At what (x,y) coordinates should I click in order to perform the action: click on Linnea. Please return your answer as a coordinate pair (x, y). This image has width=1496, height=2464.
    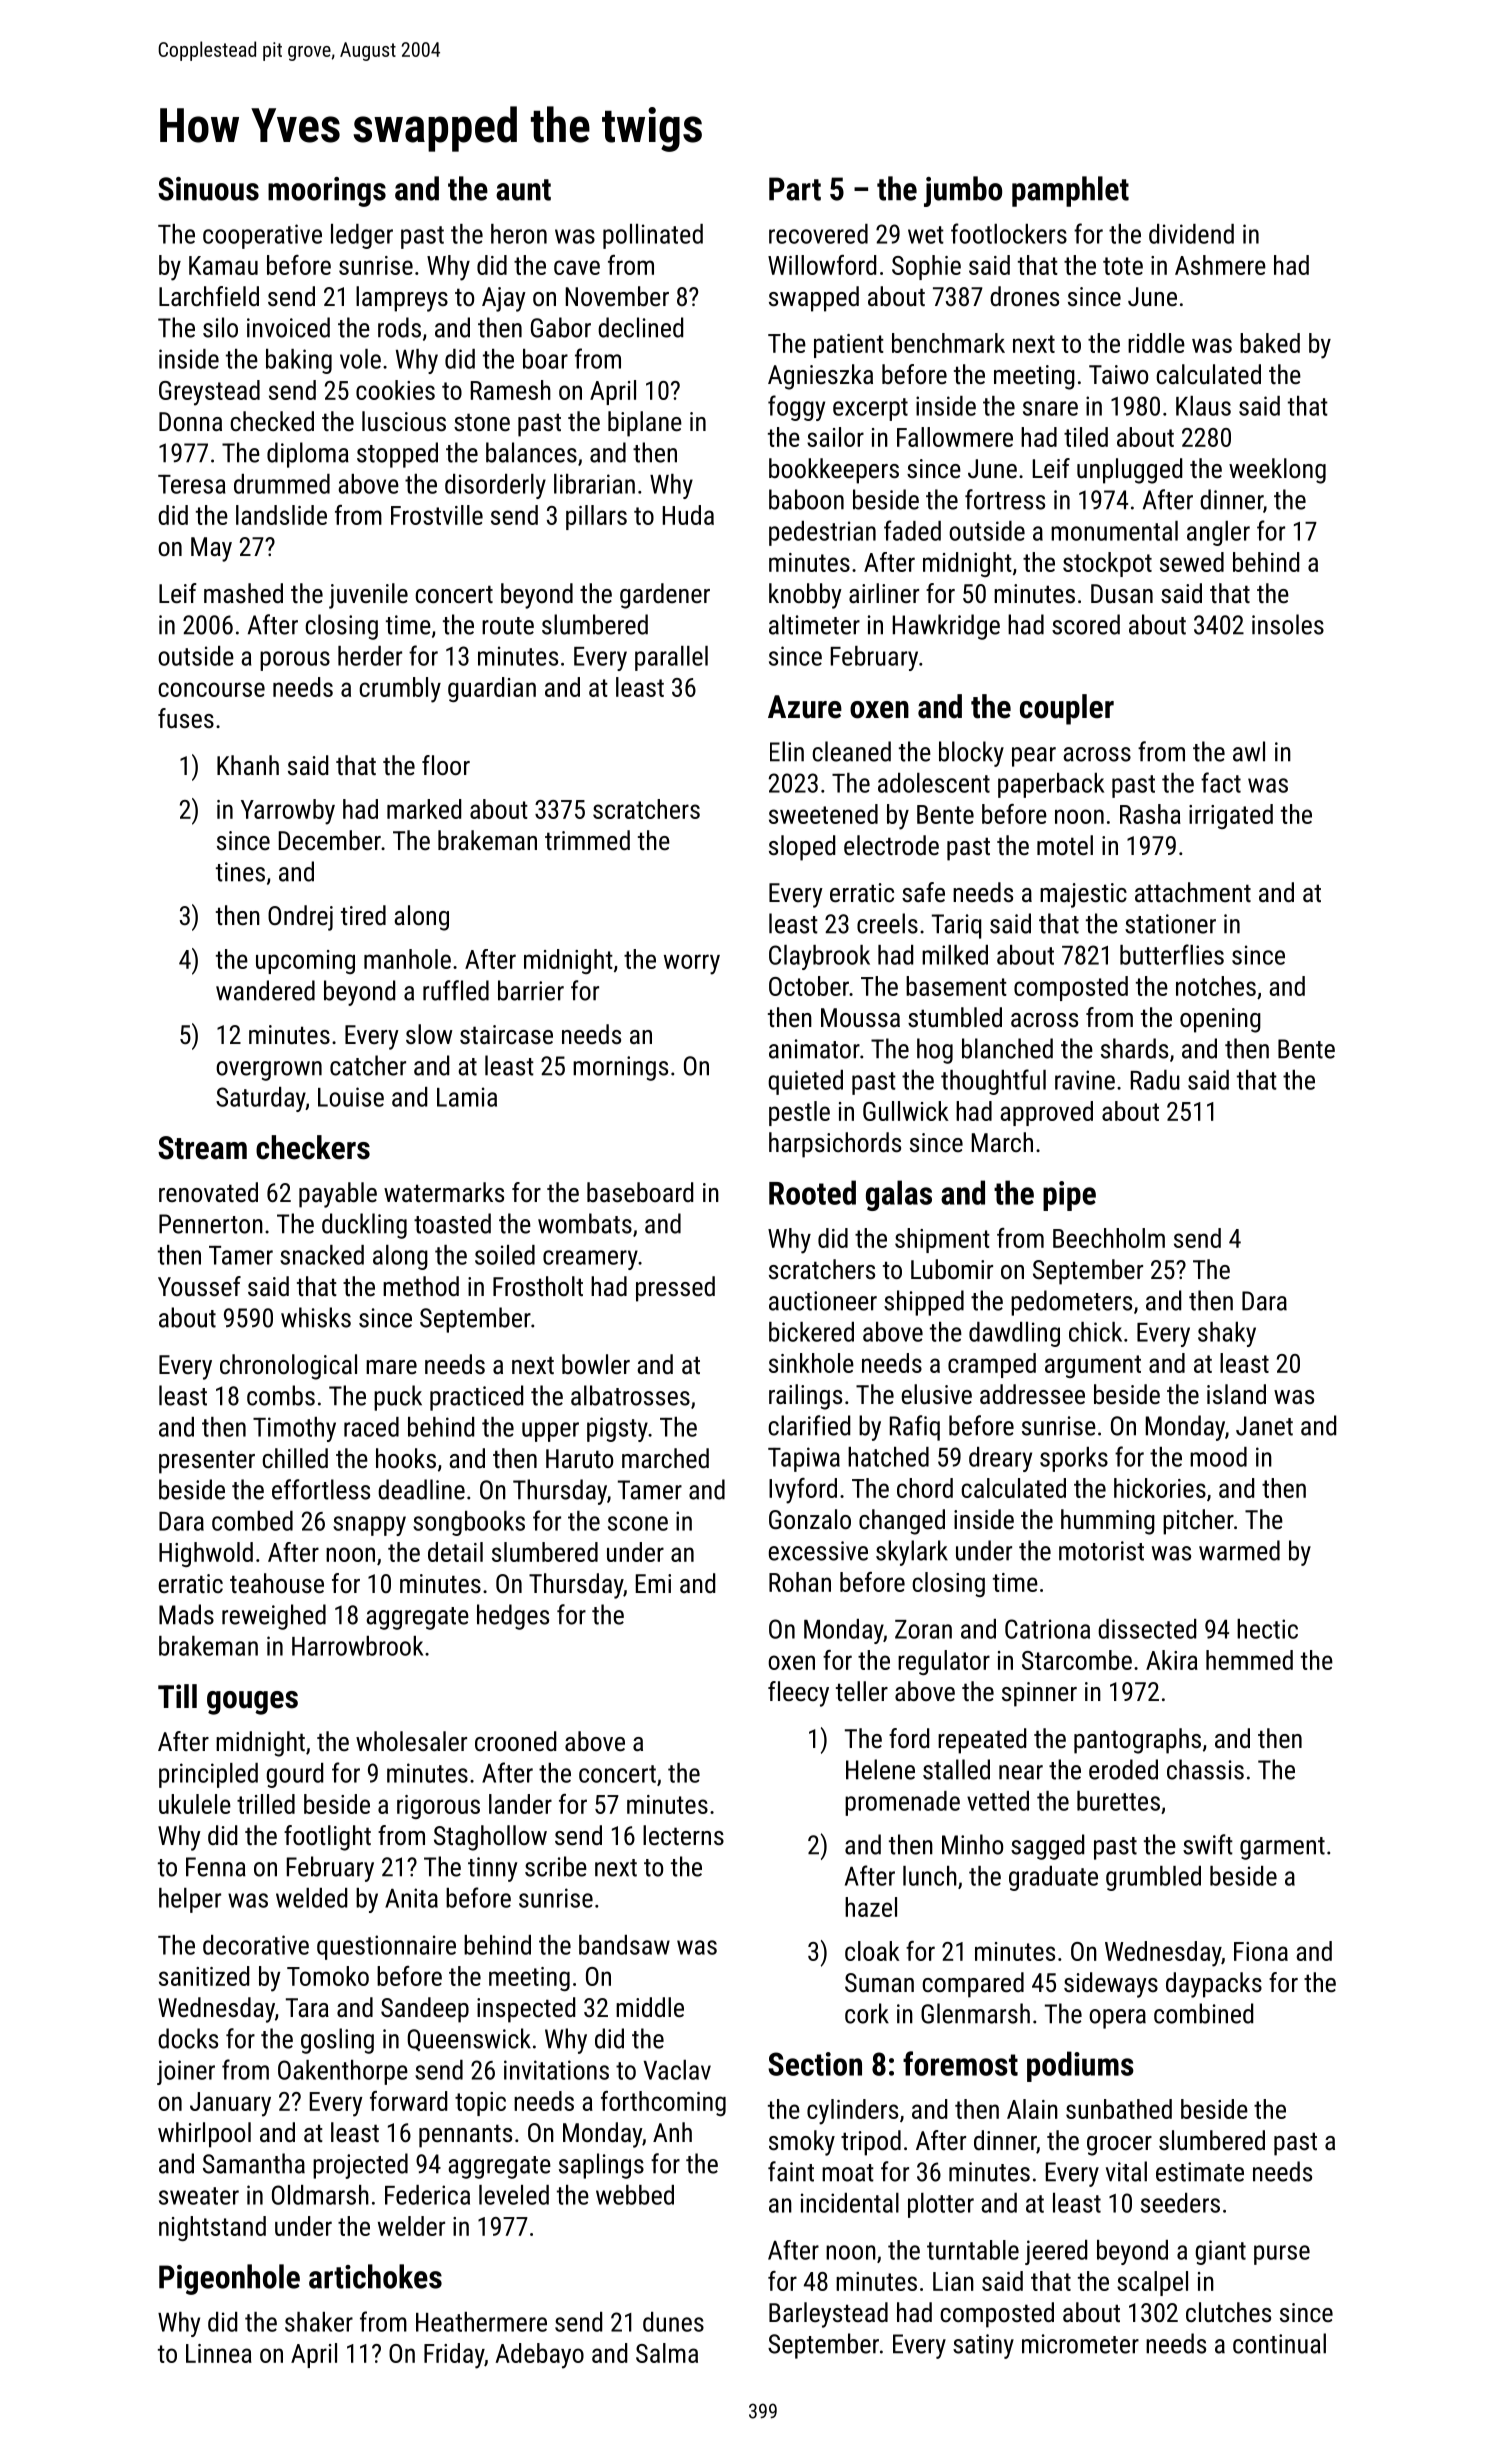
    Looking at the image, I should click on (219, 2353).
